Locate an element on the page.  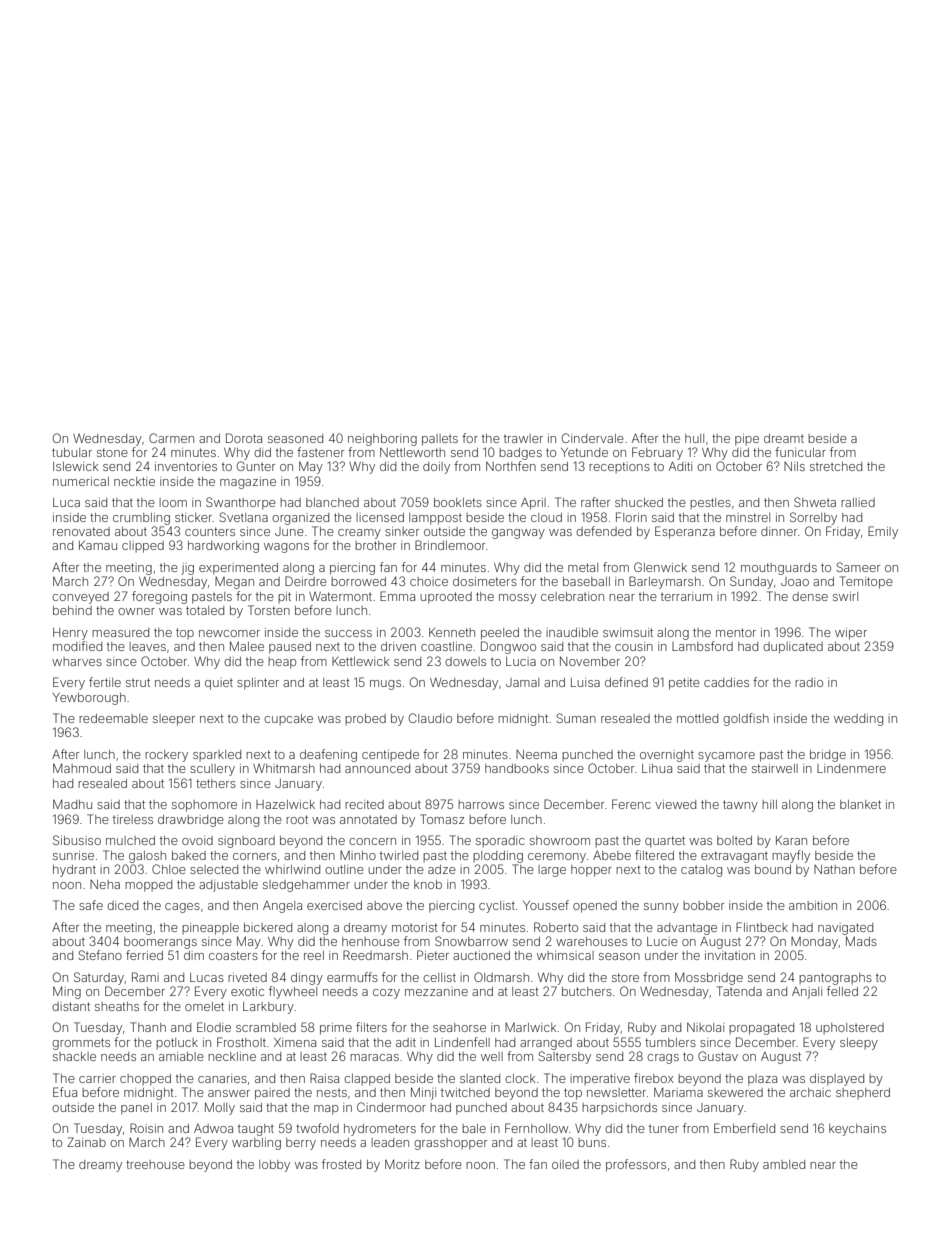
oiled is located at coordinates (565, 1164).
